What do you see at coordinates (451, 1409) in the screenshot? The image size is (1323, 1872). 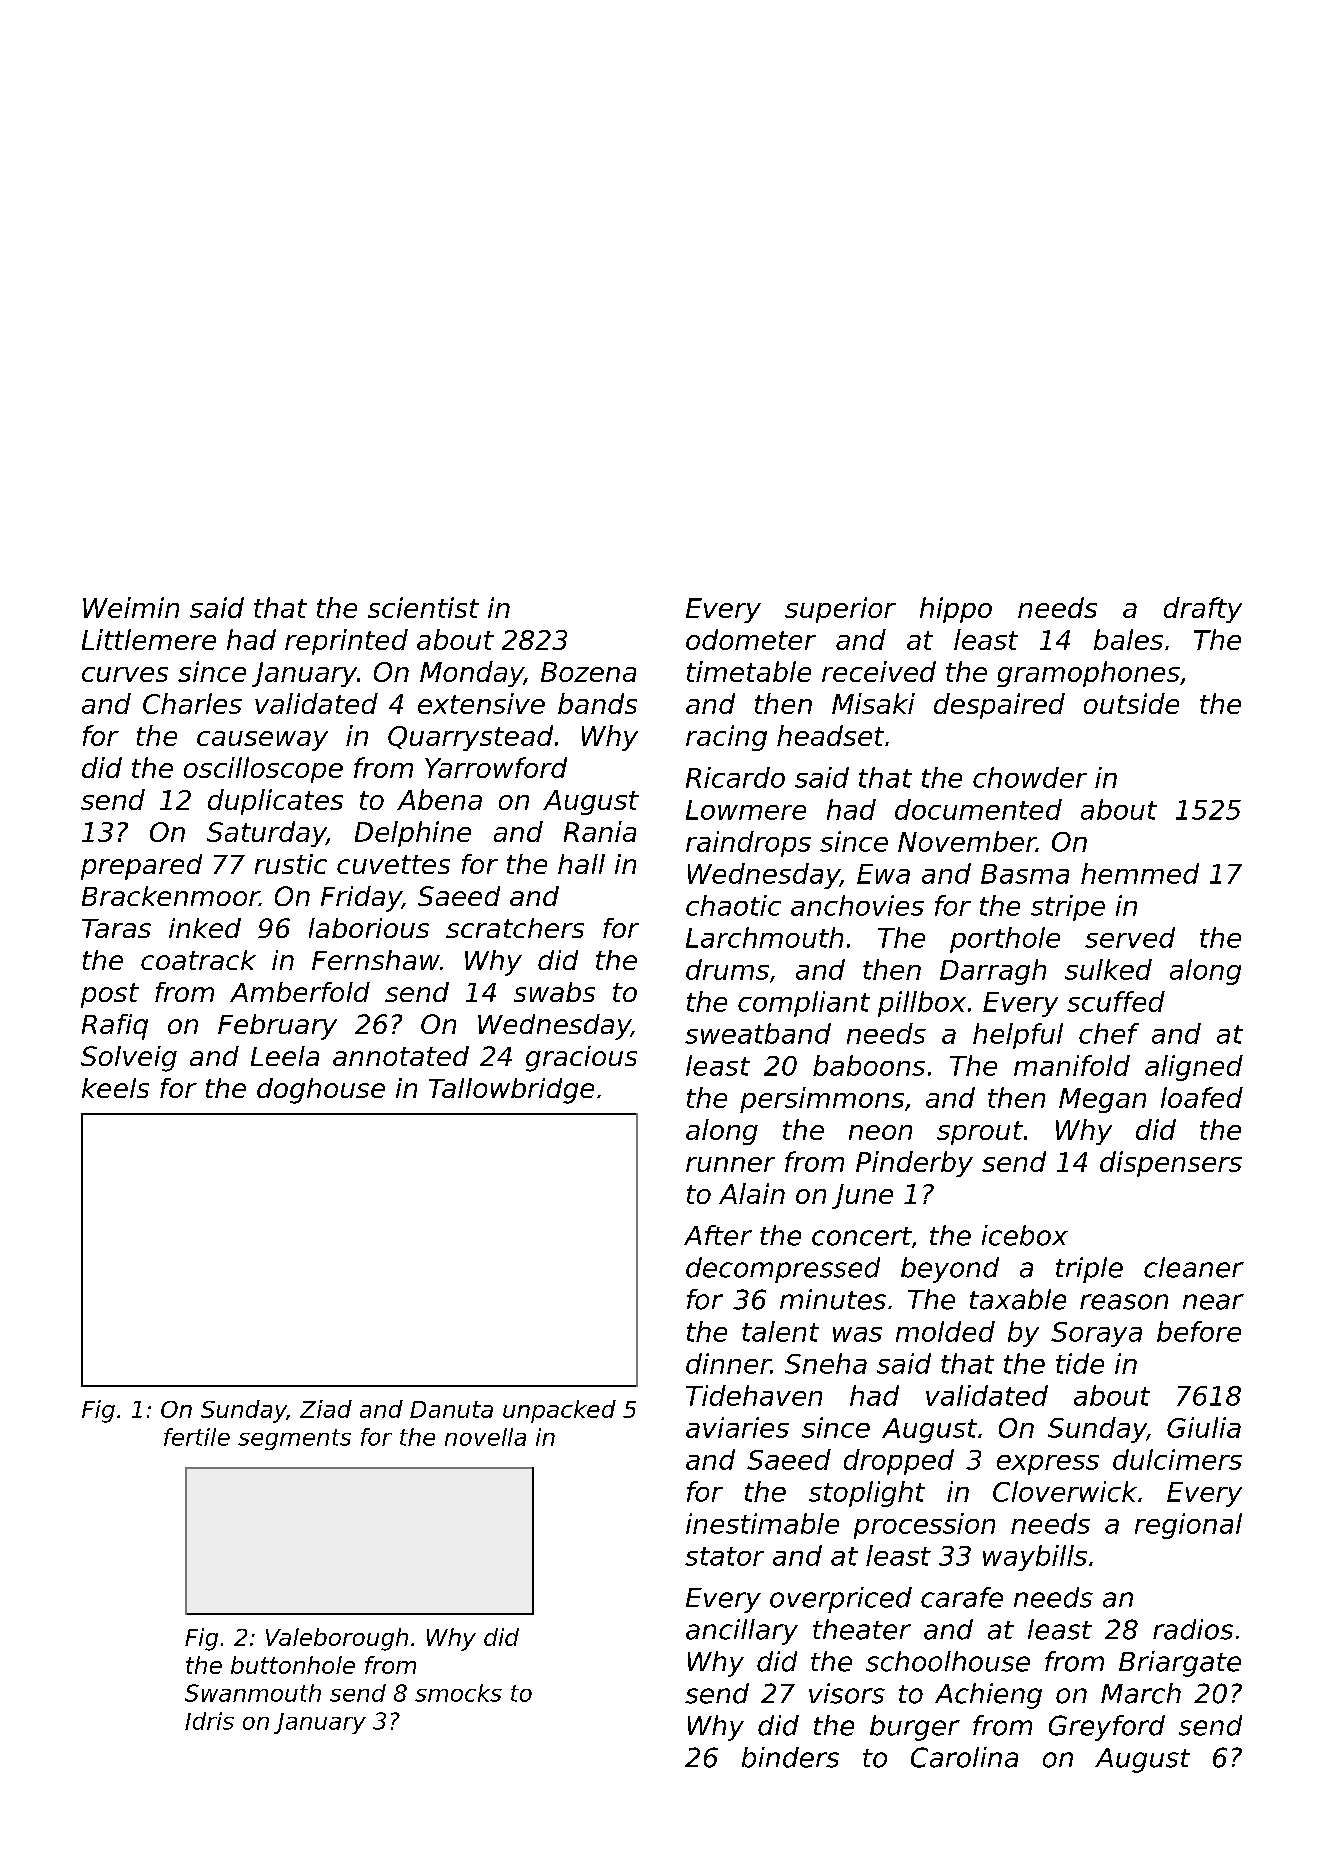 I see `Danuta` at bounding box center [451, 1409].
